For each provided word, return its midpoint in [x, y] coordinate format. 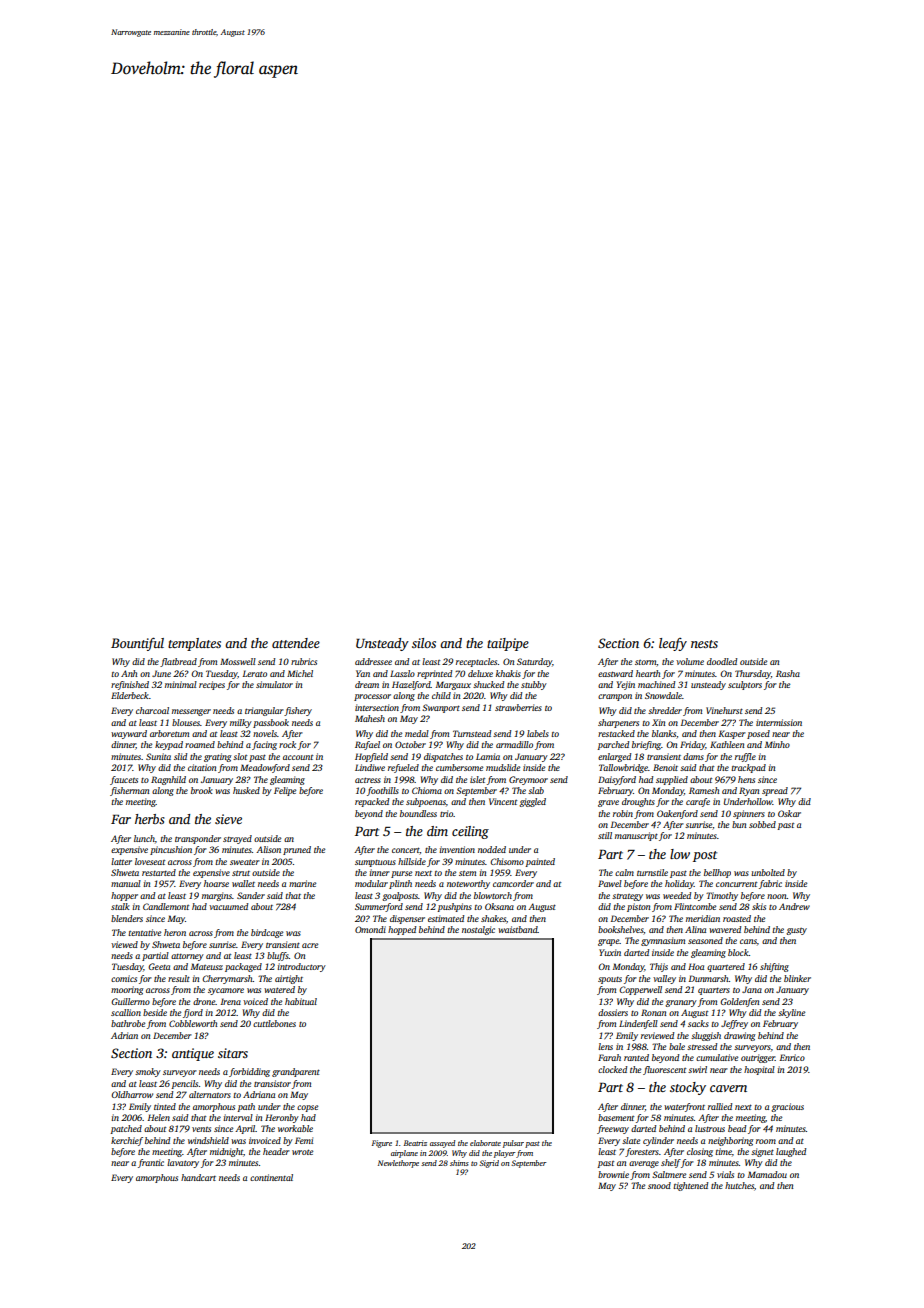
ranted [636, 1057]
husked [246, 790]
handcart [198, 1177]
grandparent [296, 1072]
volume [690, 661]
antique [193, 1054]
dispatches [443, 757]
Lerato [255, 673]
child [441, 695]
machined [656, 684]
